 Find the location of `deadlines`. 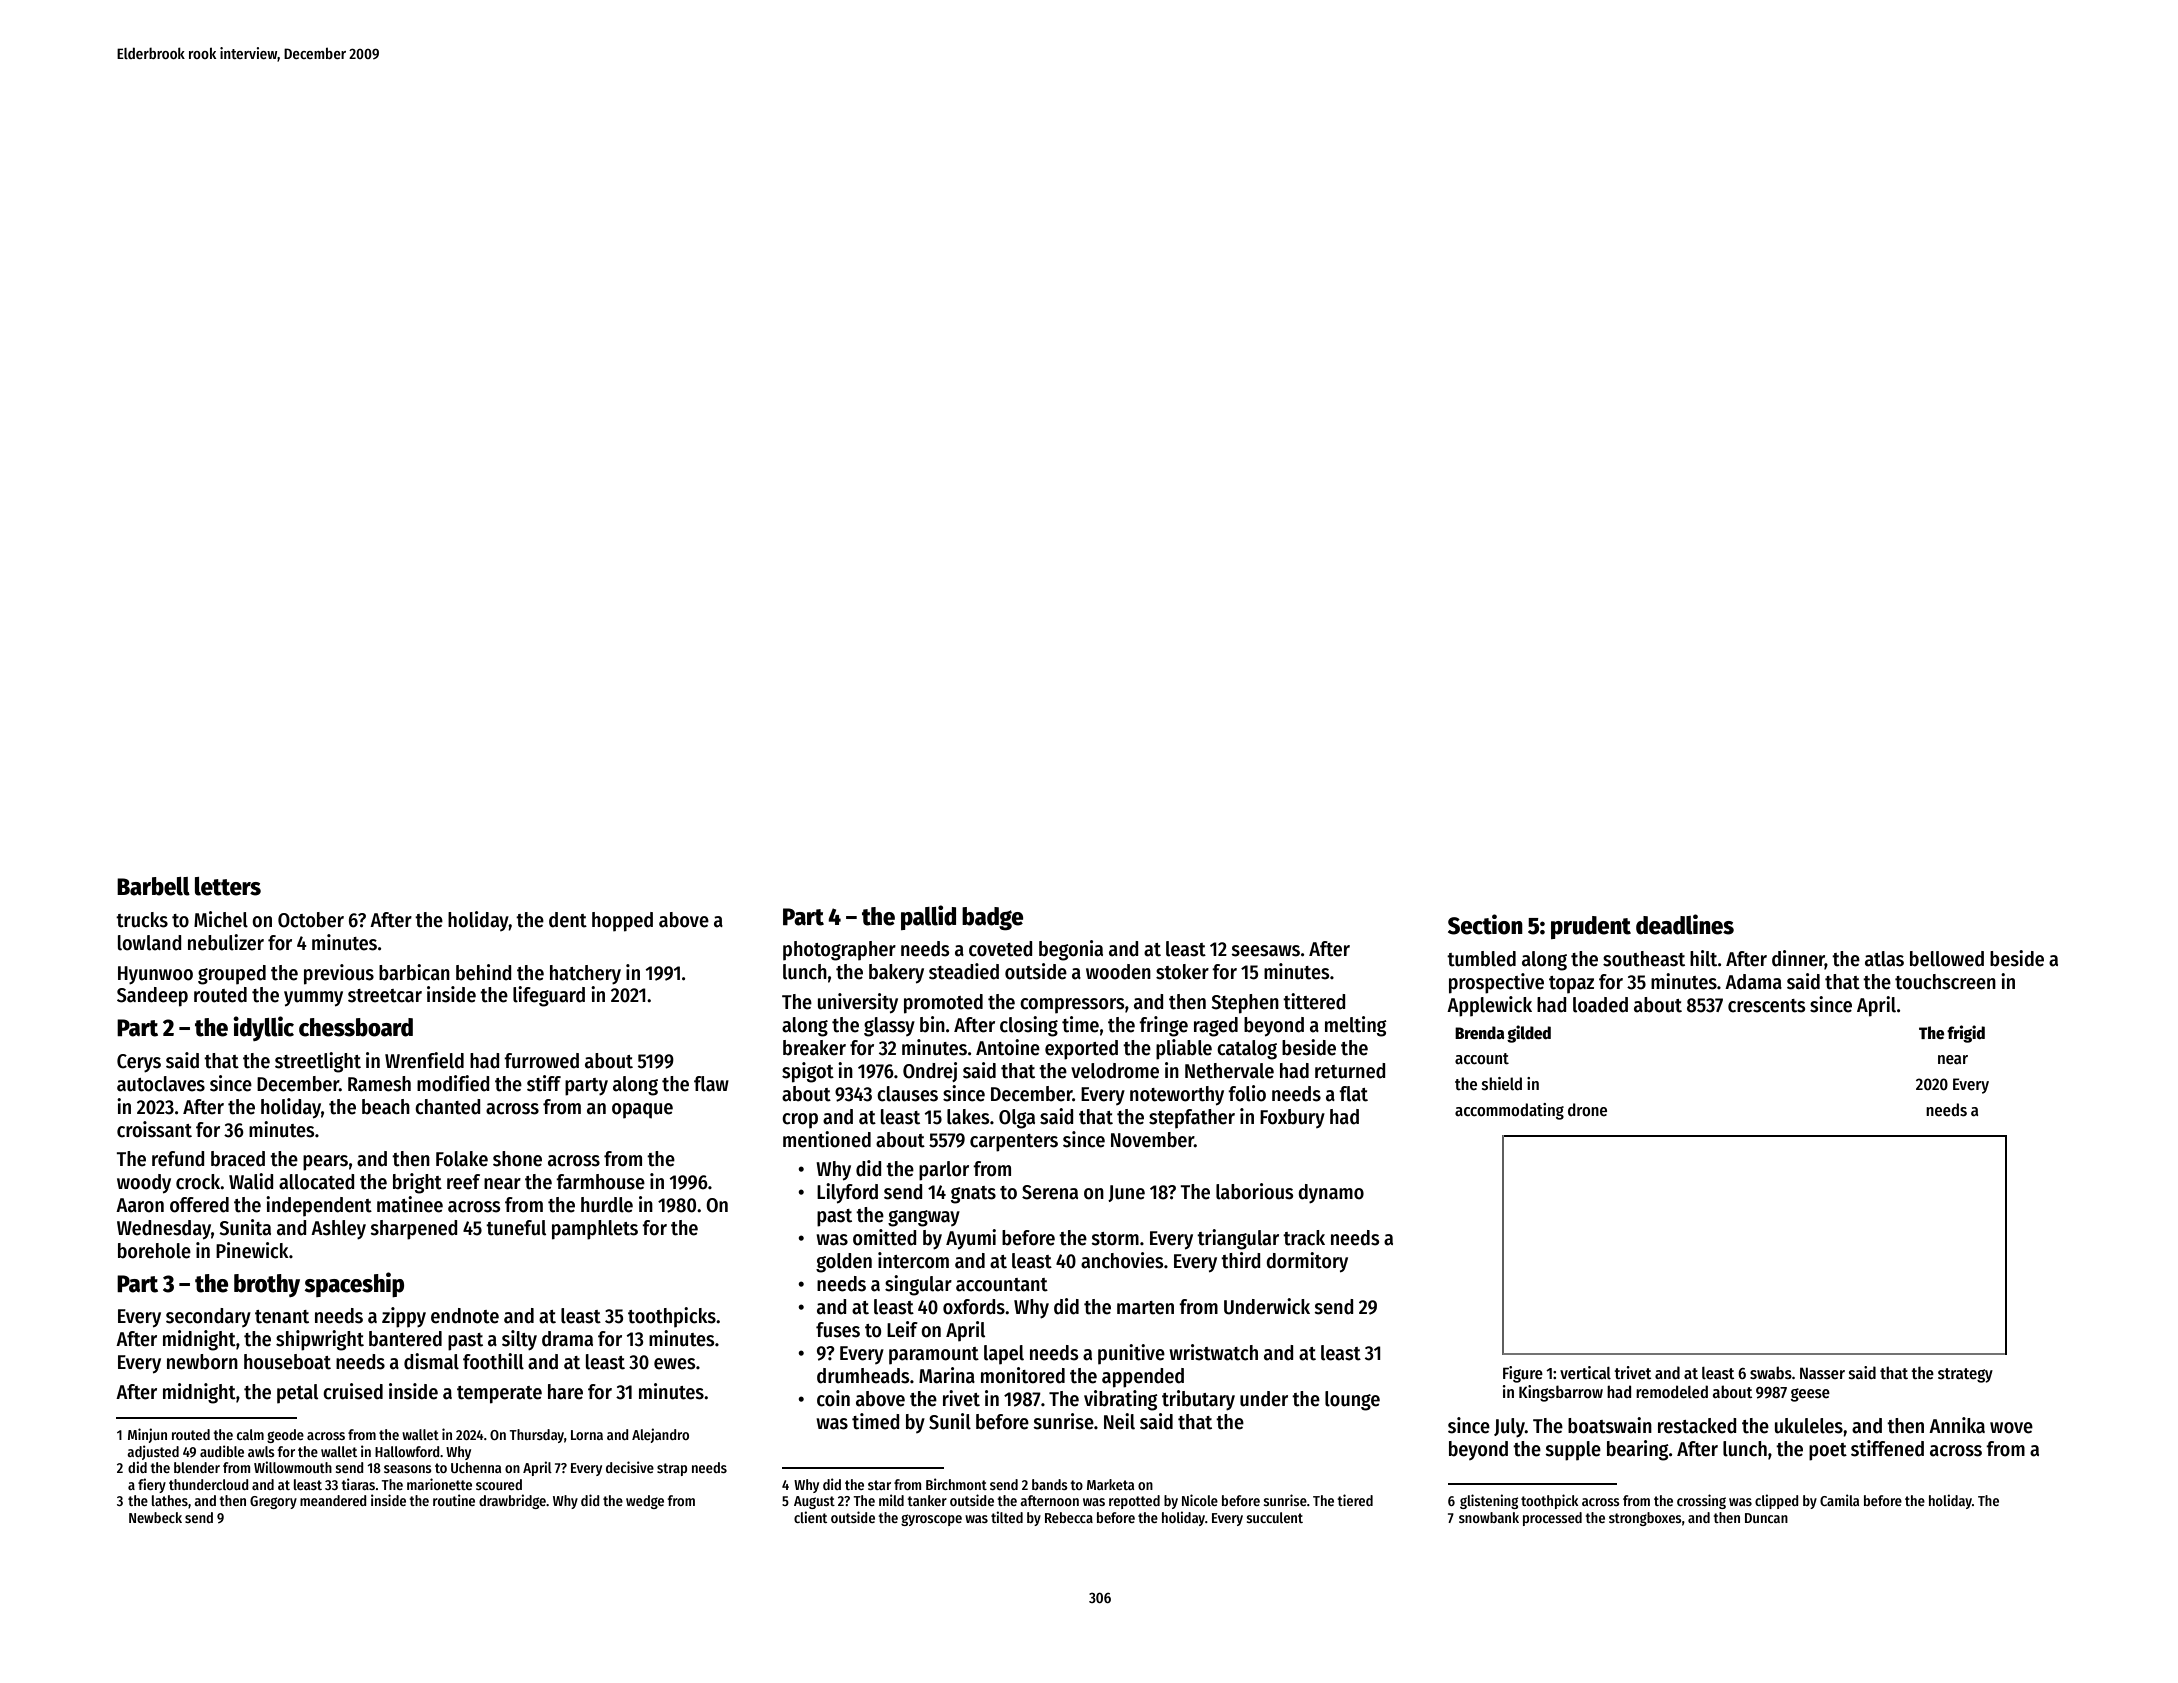

deadlines is located at coordinates (1685, 924).
